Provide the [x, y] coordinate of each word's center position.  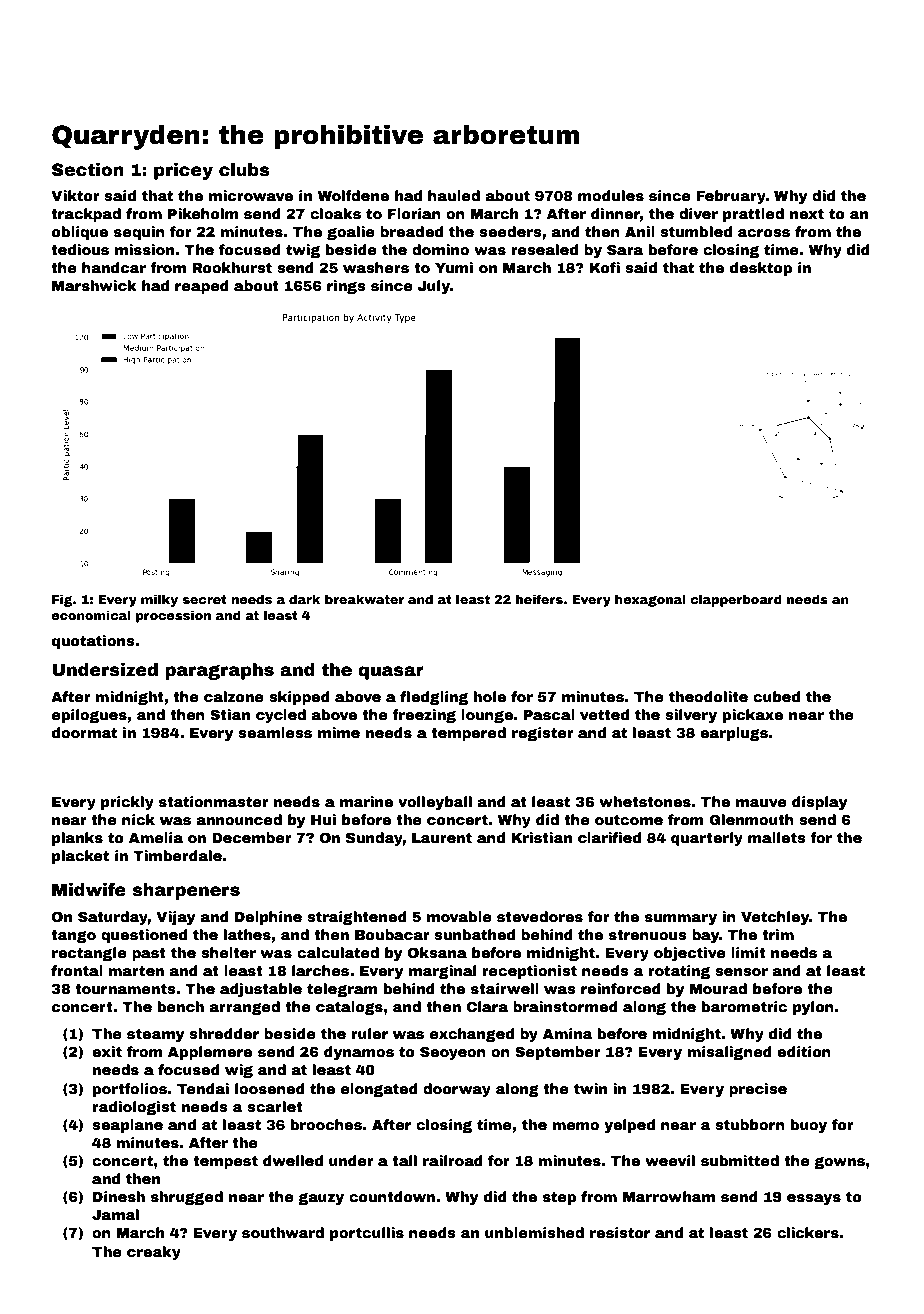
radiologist [134, 1108]
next [807, 214]
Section [88, 170]
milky [159, 600]
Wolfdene [353, 195]
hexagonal [650, 600]
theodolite [708, 696]
